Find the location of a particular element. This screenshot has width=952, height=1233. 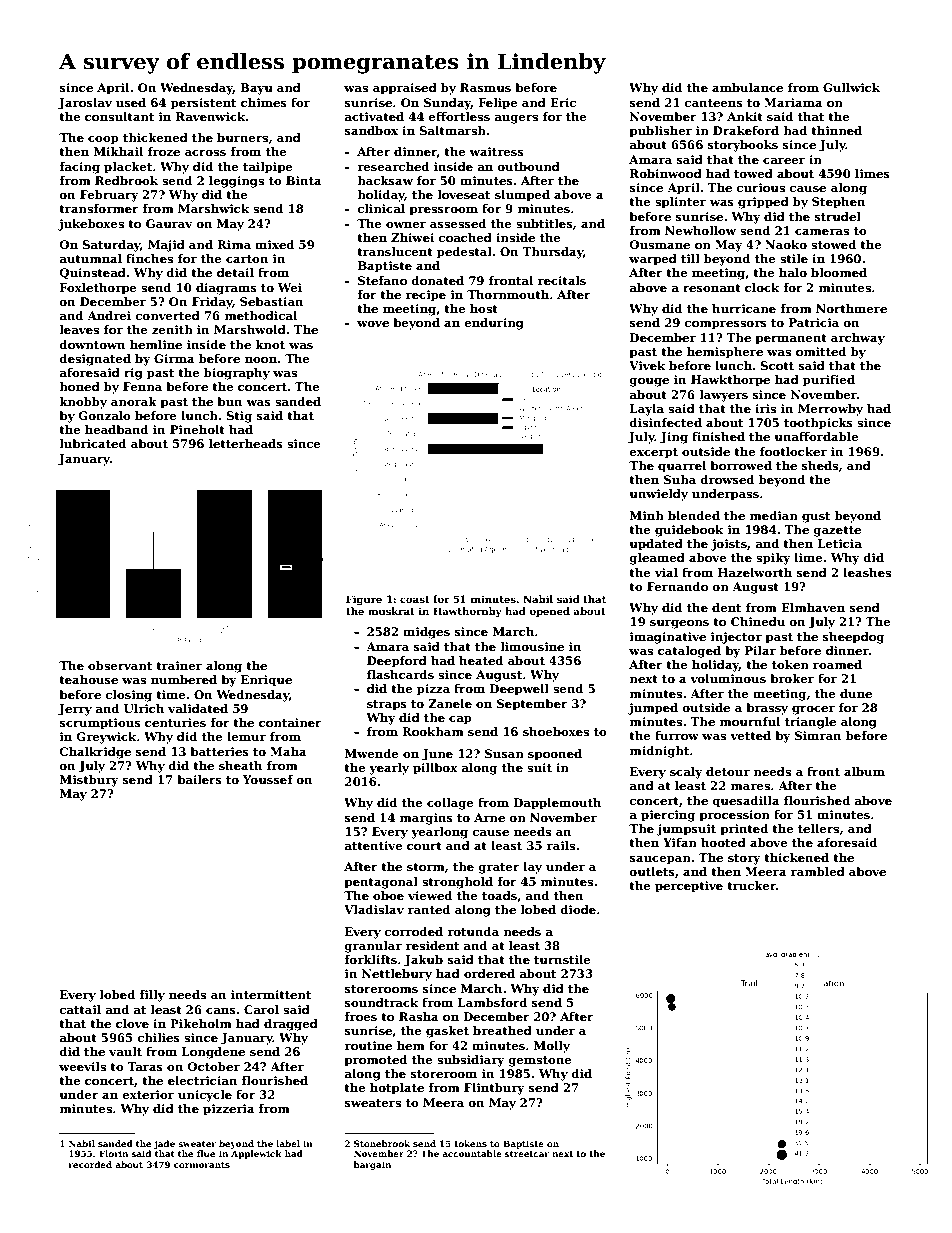

cattail is located at coordinates (80, 1009).
